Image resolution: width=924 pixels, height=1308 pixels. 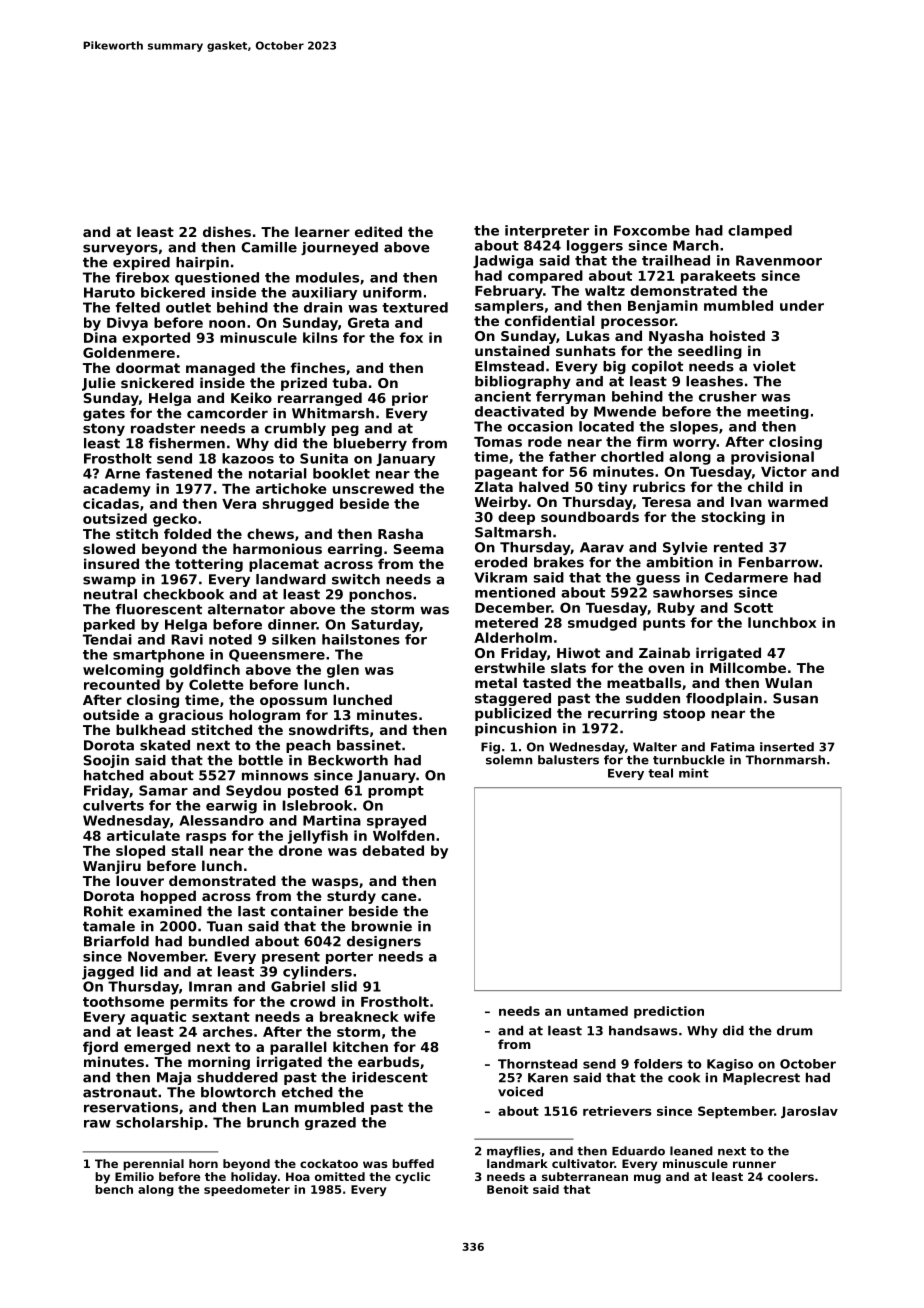 I want to click on tottering, so click(x=209, y=565).
